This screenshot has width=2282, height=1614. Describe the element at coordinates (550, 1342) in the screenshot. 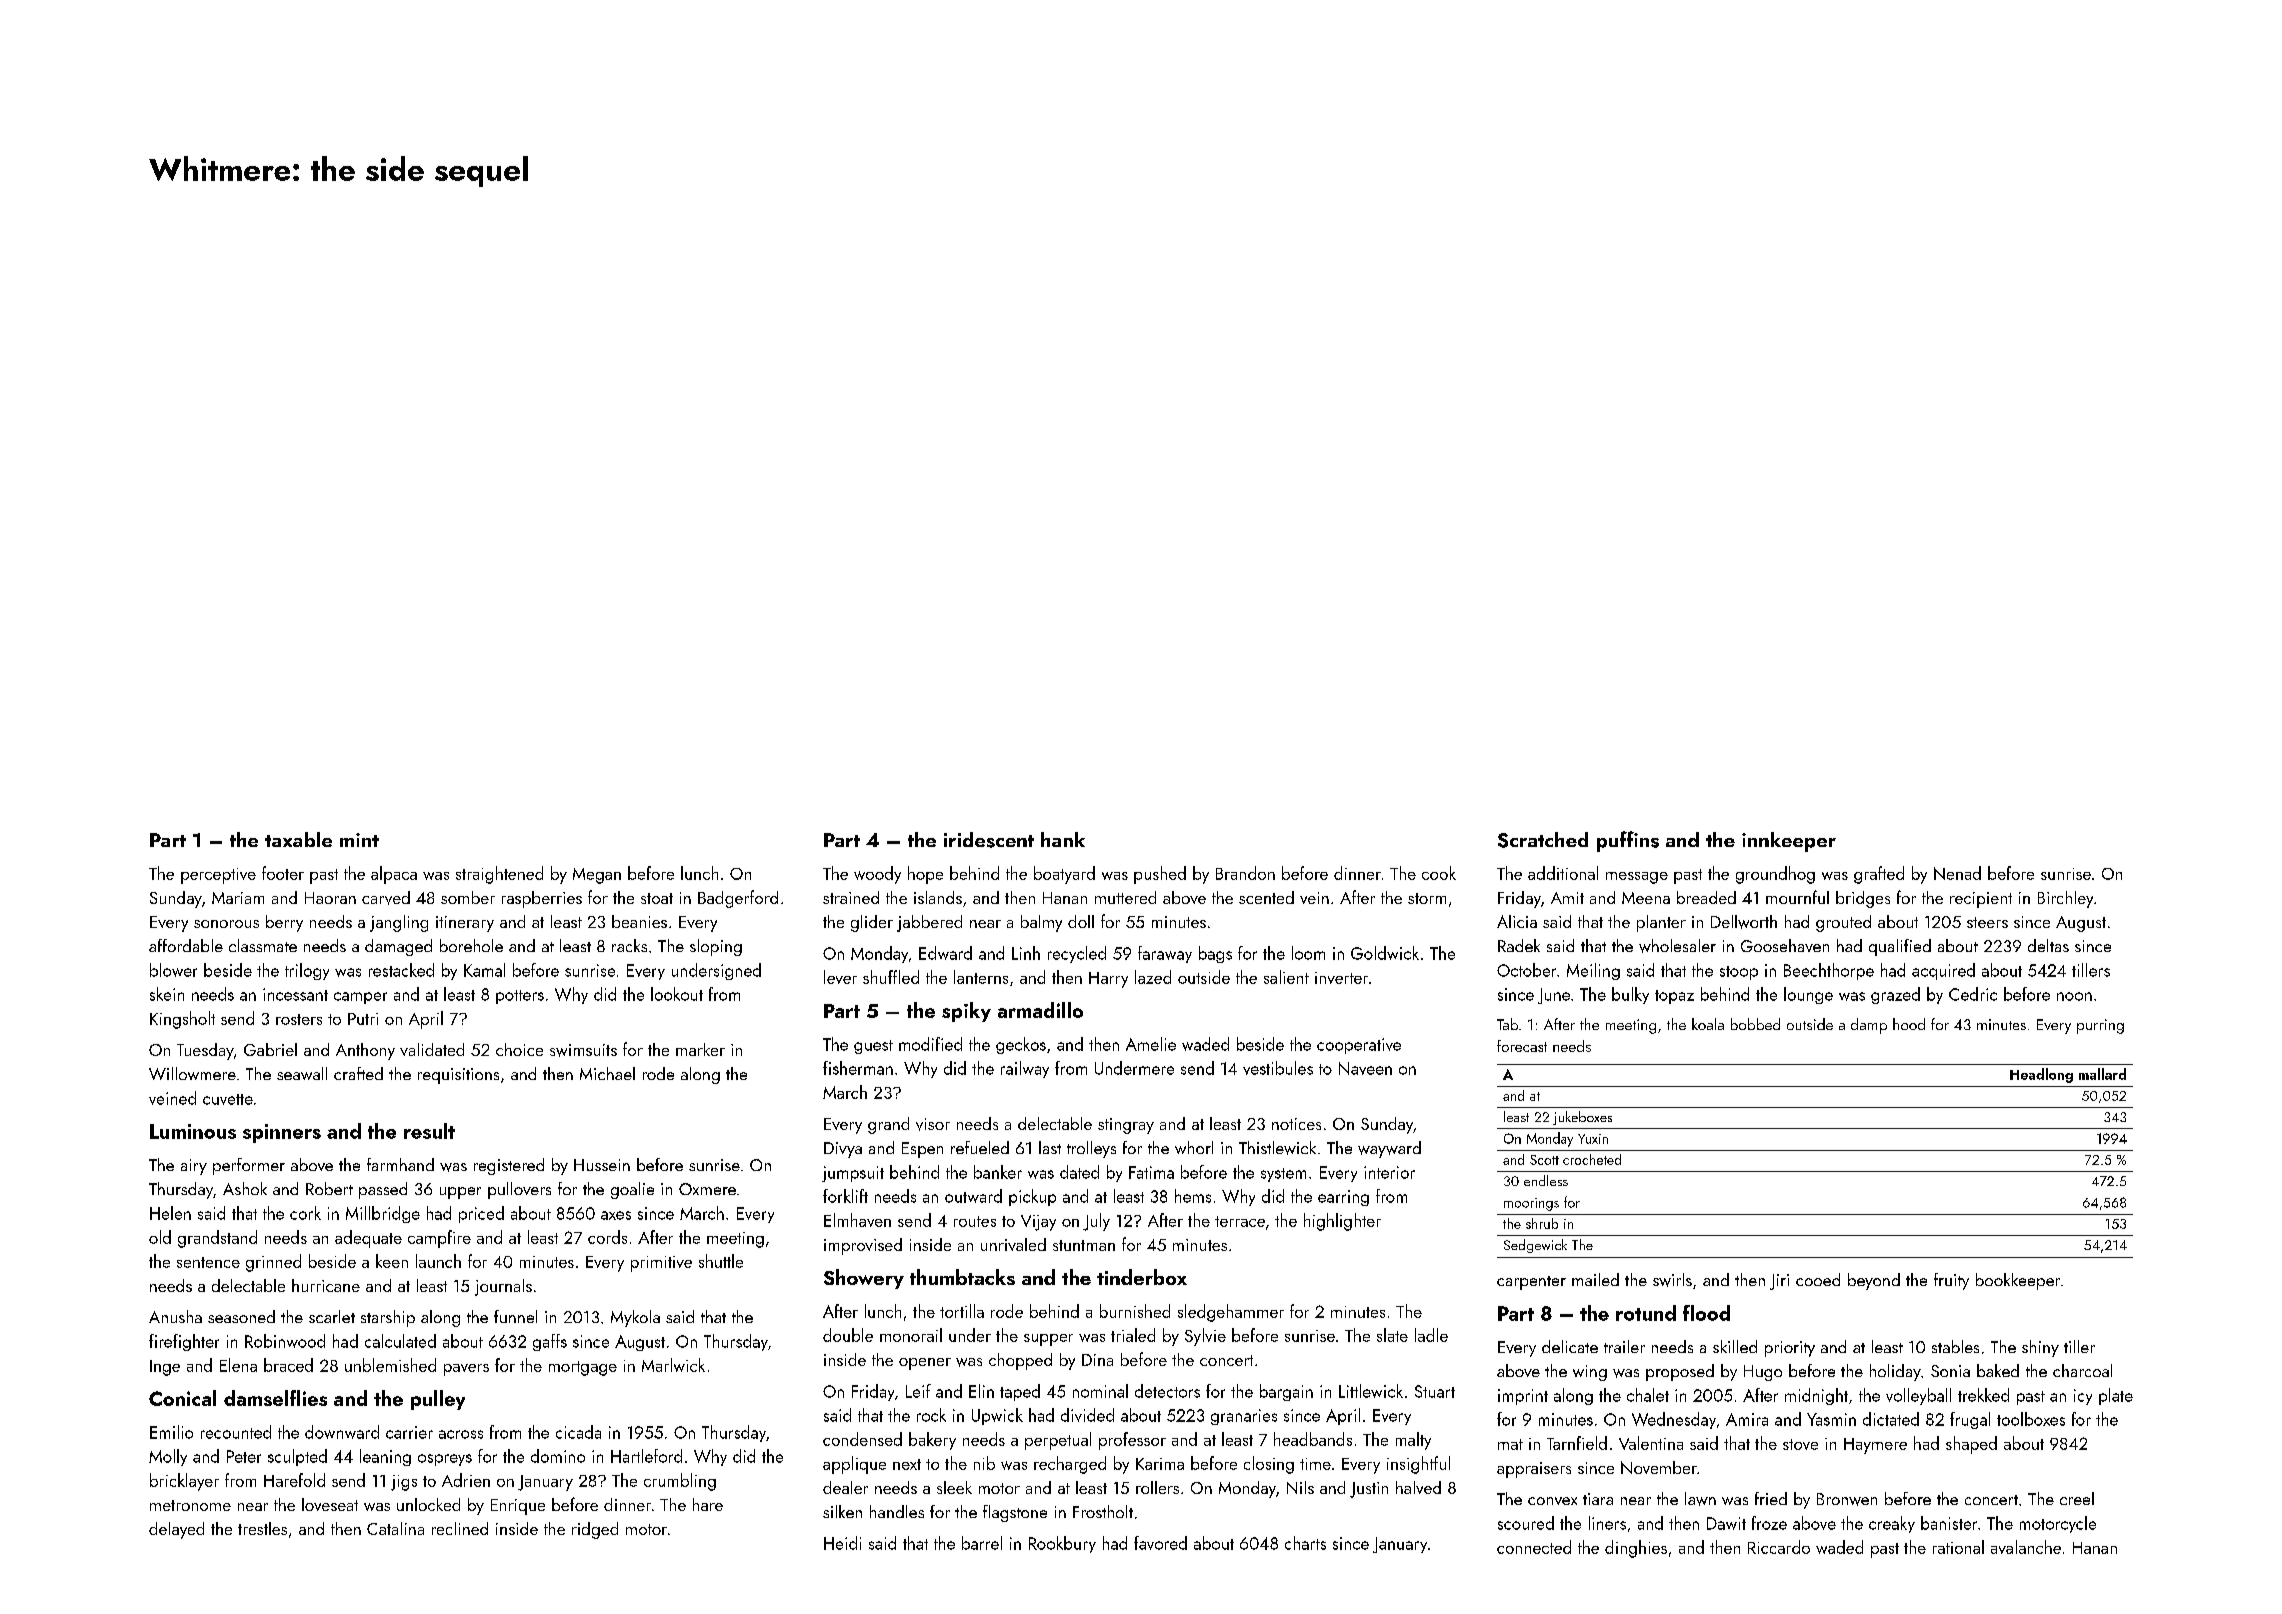

I see `gaffs` at that location.
